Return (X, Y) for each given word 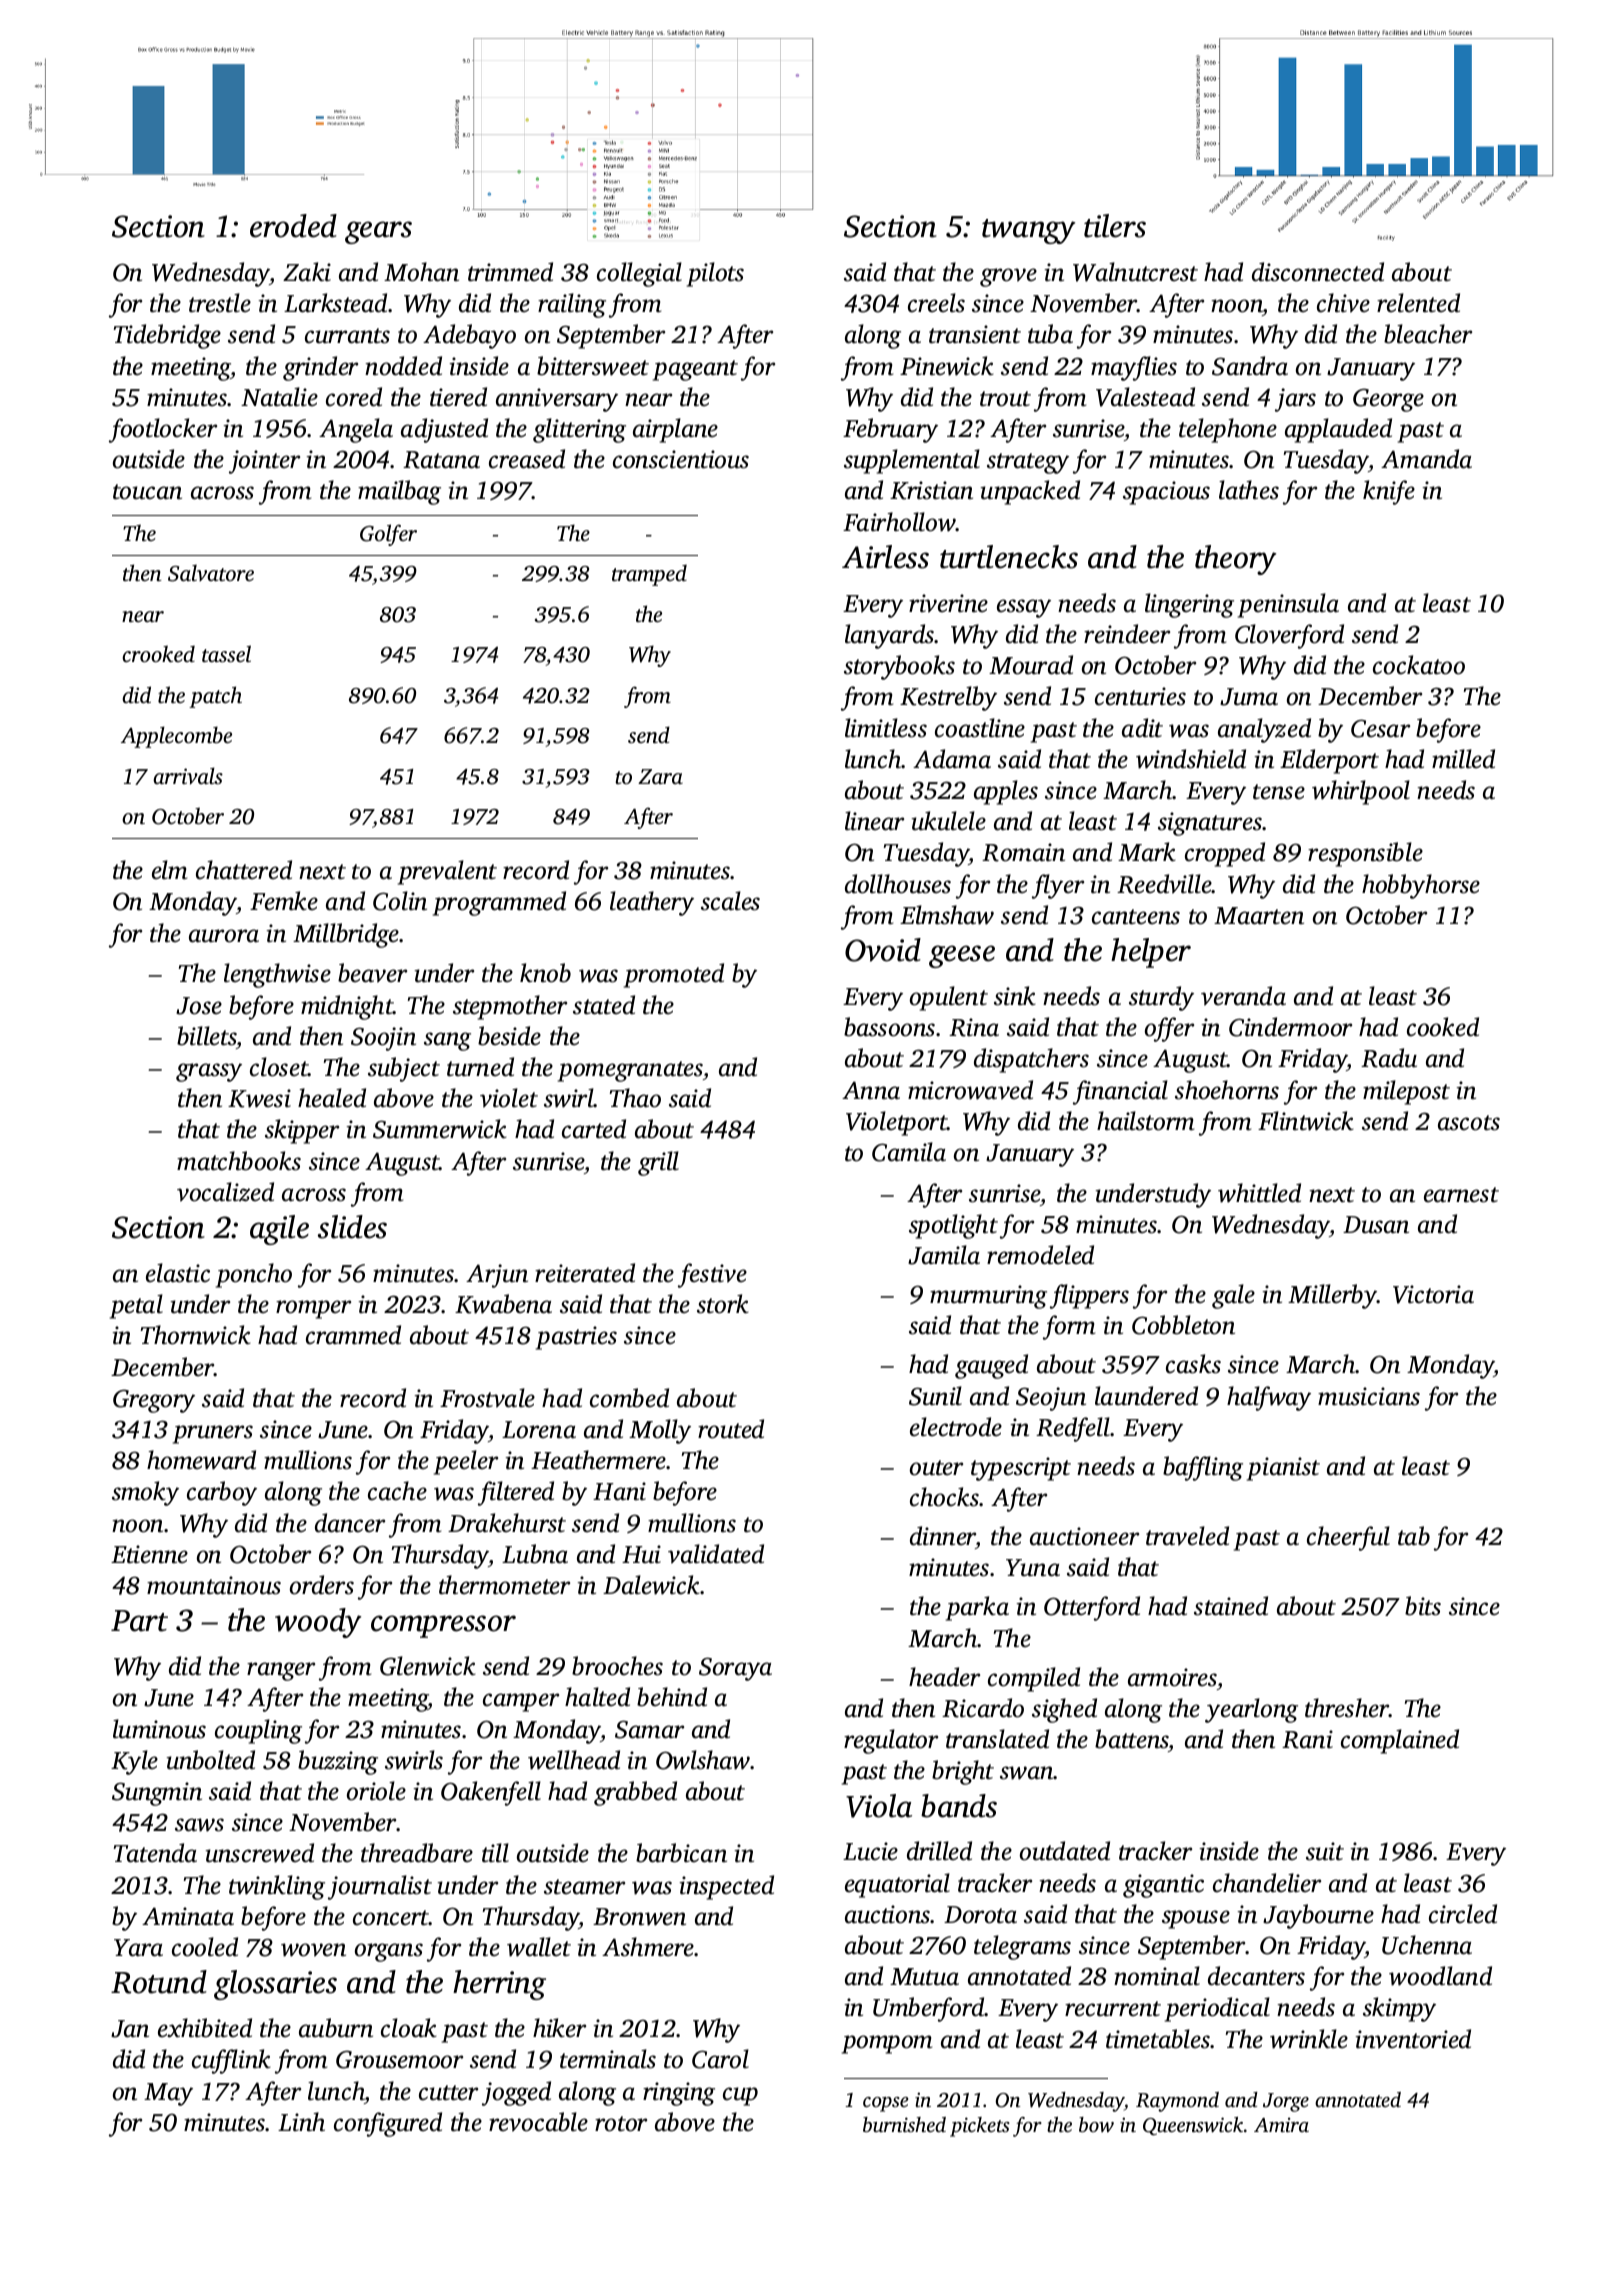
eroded (293, 226)
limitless (886, 728)
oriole (376, 1791)
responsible (1365, 854)
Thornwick (196, 1335)
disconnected (1318, 272)
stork (723, 1304)
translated (997, 1739)
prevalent (447, 872)
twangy (1028, 231)
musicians (1369, 1396)
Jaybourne (1318, 1916)
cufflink (231, 2061)
